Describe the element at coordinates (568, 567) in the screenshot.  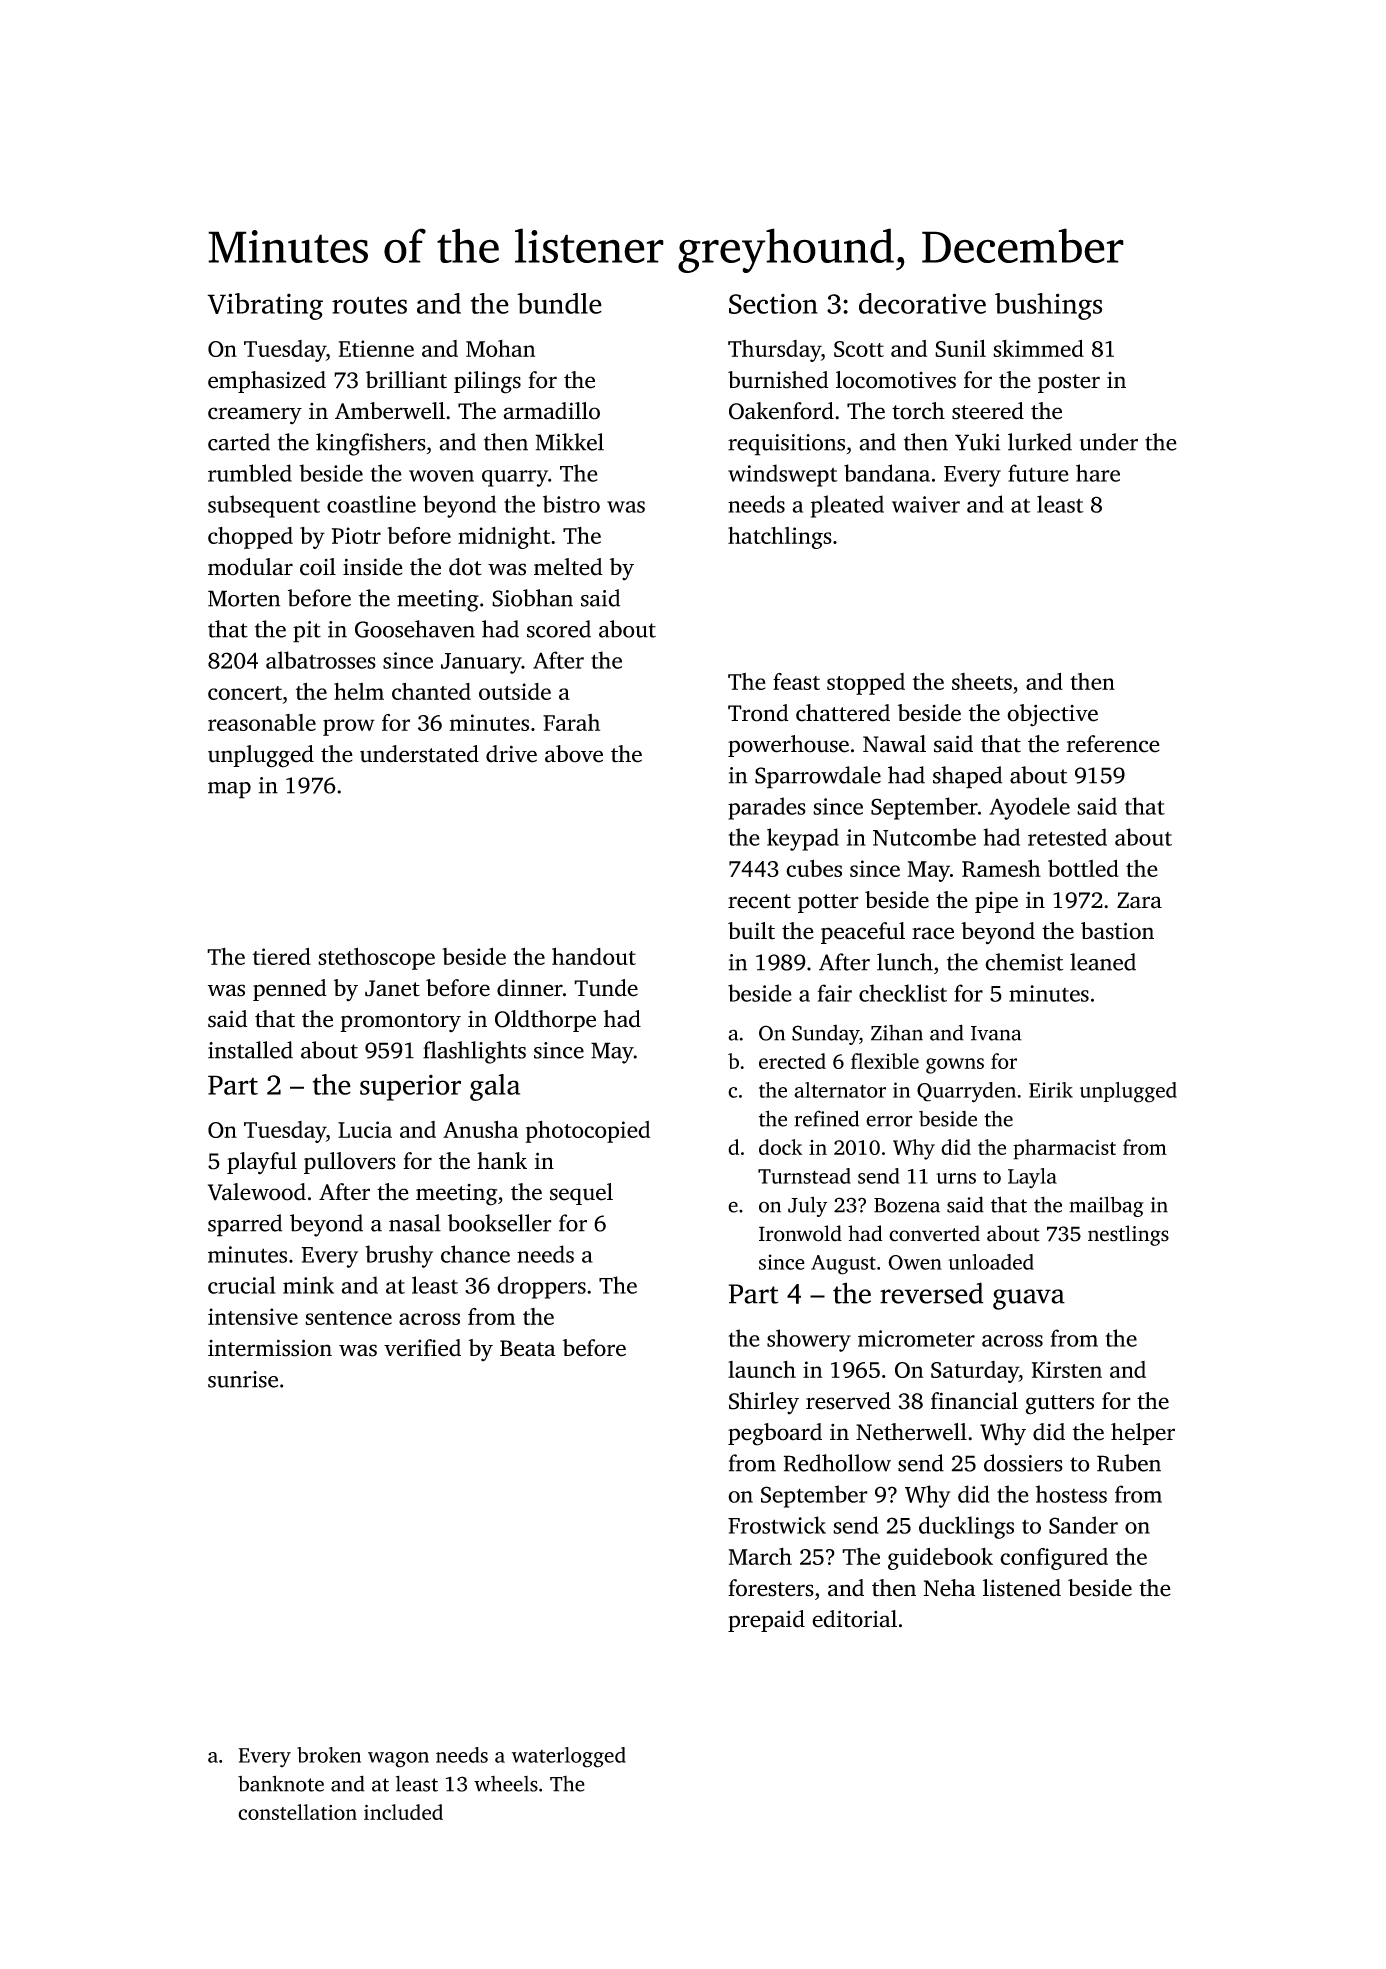
I see `melted` at that location.
